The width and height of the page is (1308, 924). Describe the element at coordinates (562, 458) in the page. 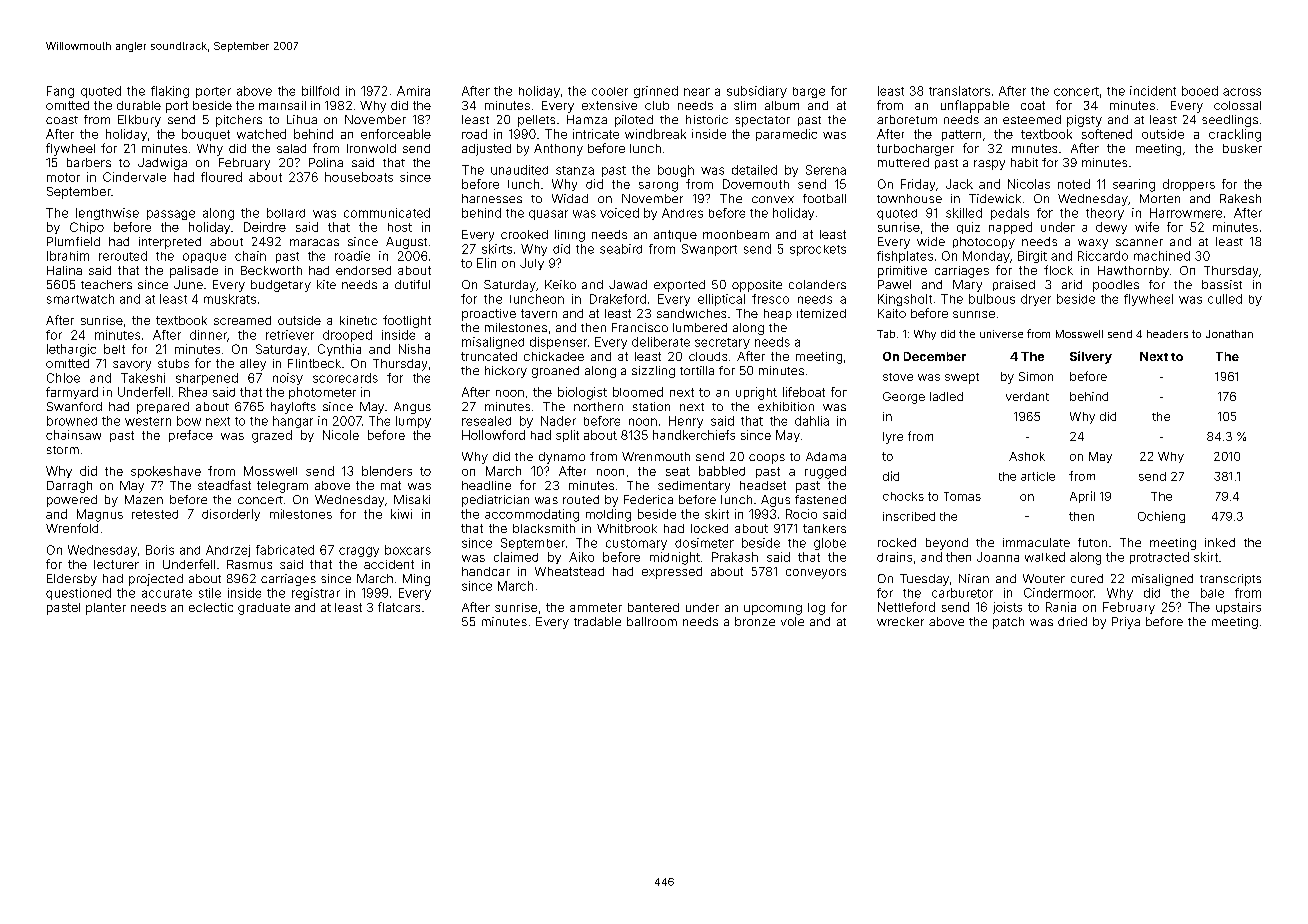

I see `dynamo` at that location.
